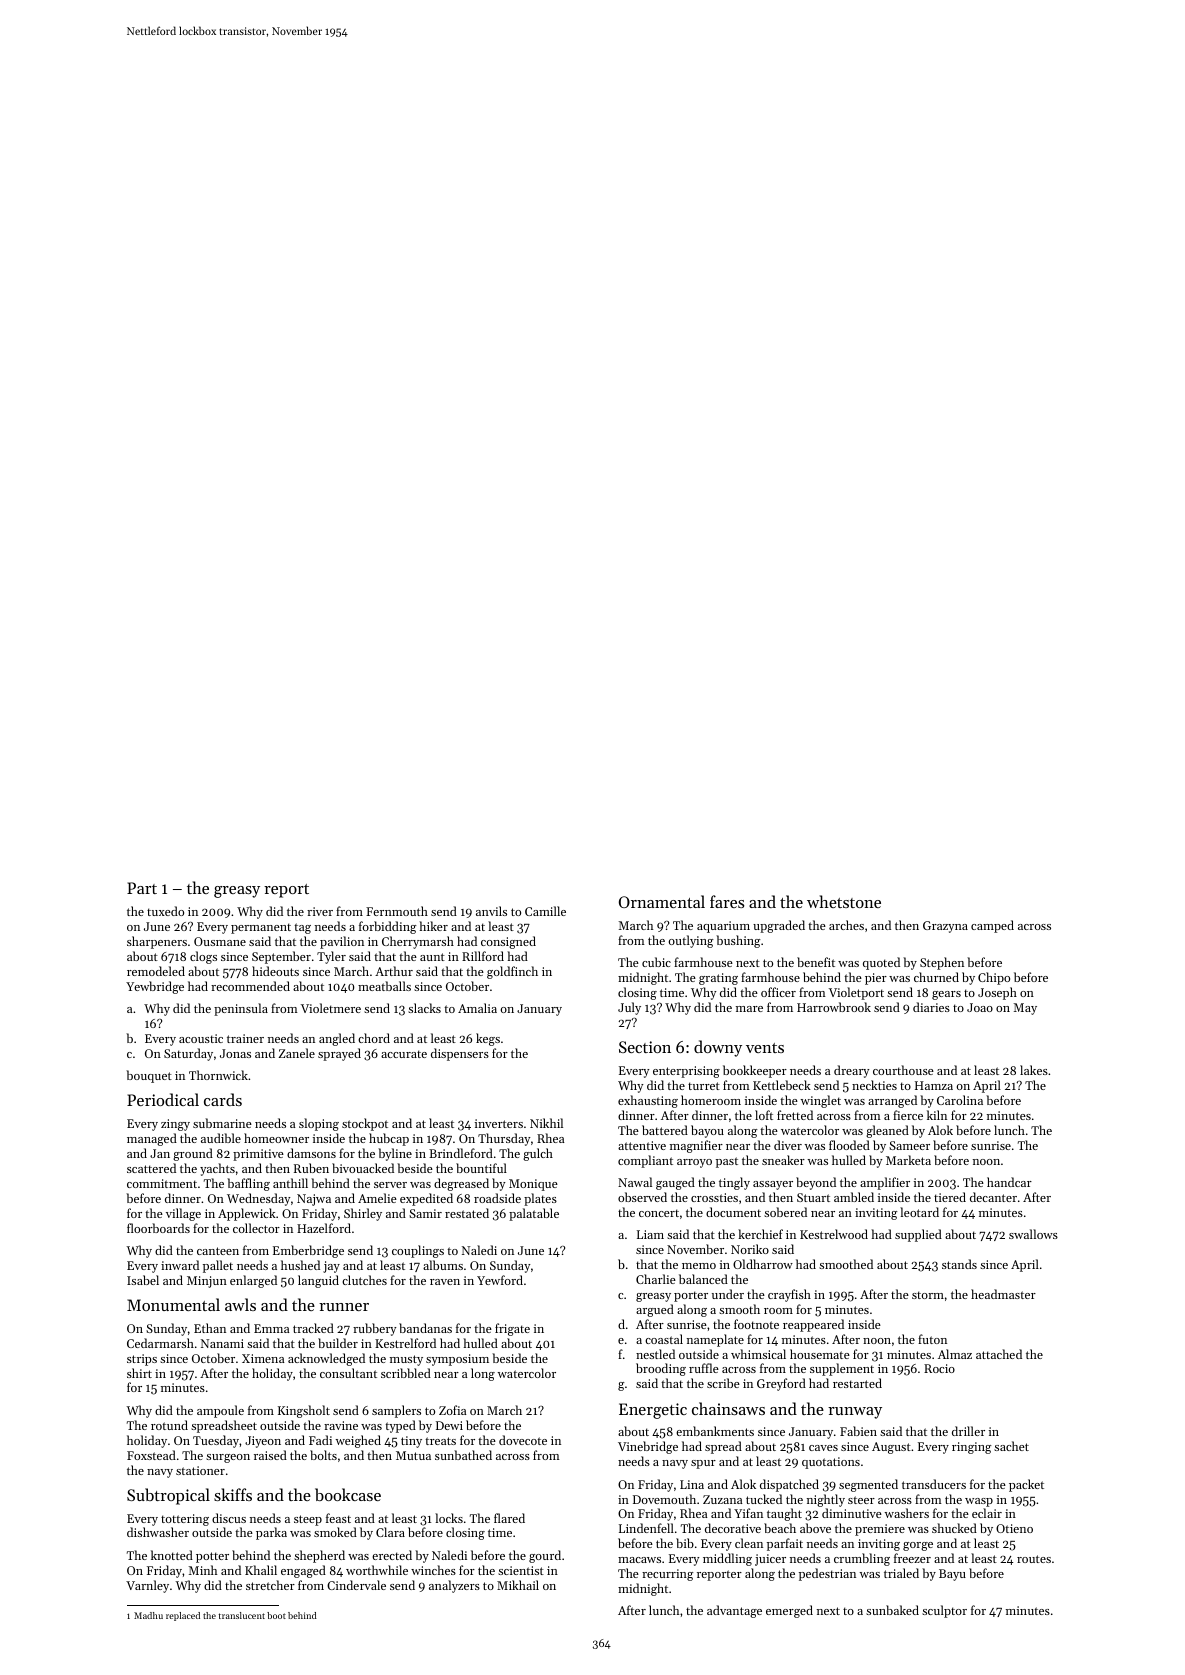 This image has height=1675, width=1185. What do you see at coordinates (169, 1425) in the image?
I see `rotund` at bounding box center [169, 1425].
